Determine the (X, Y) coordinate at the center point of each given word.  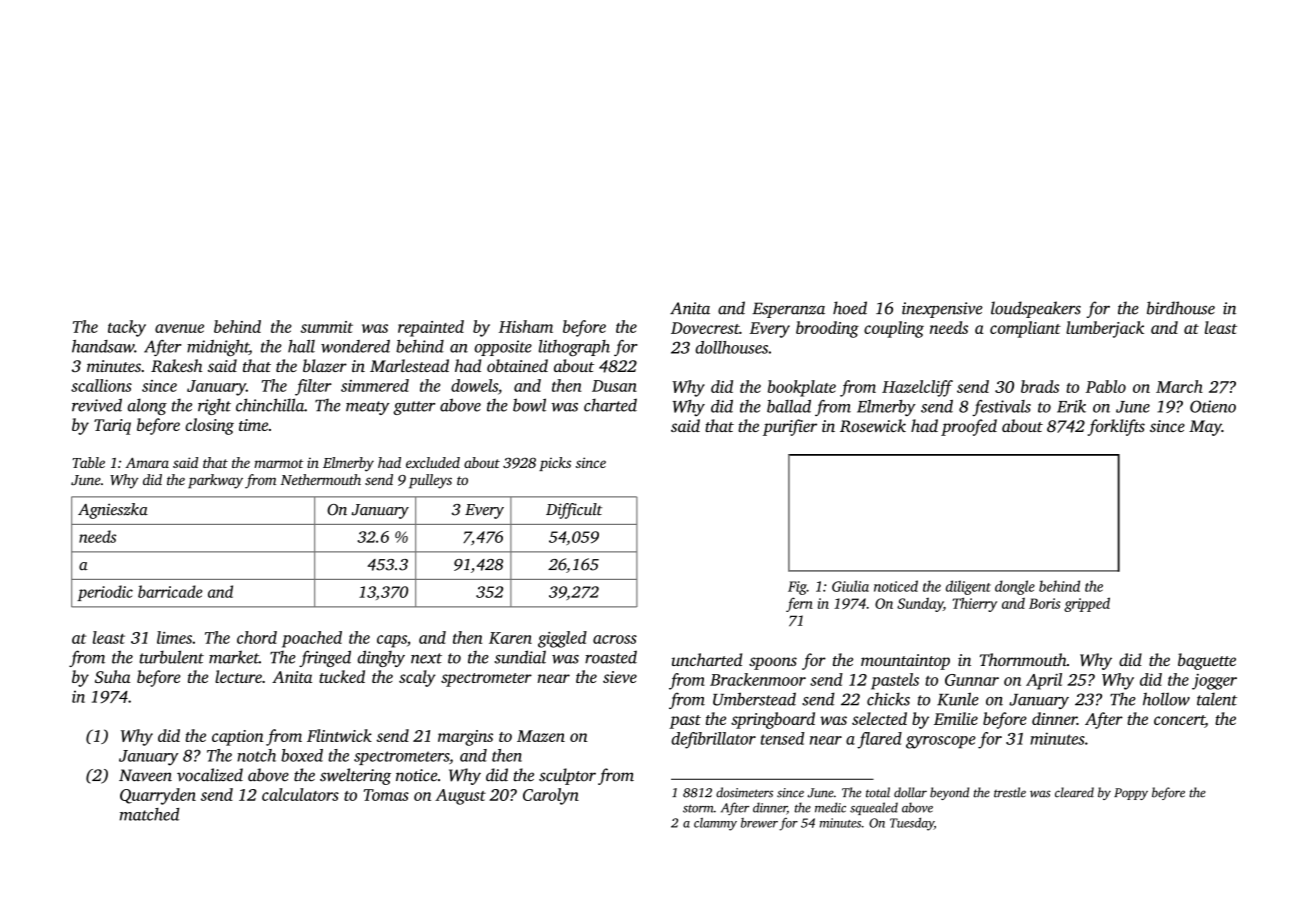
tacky (127, 328)
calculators (300, 794)
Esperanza (788, 310)
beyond (949, 793)
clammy (715, 824)
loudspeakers (1036, 309)
